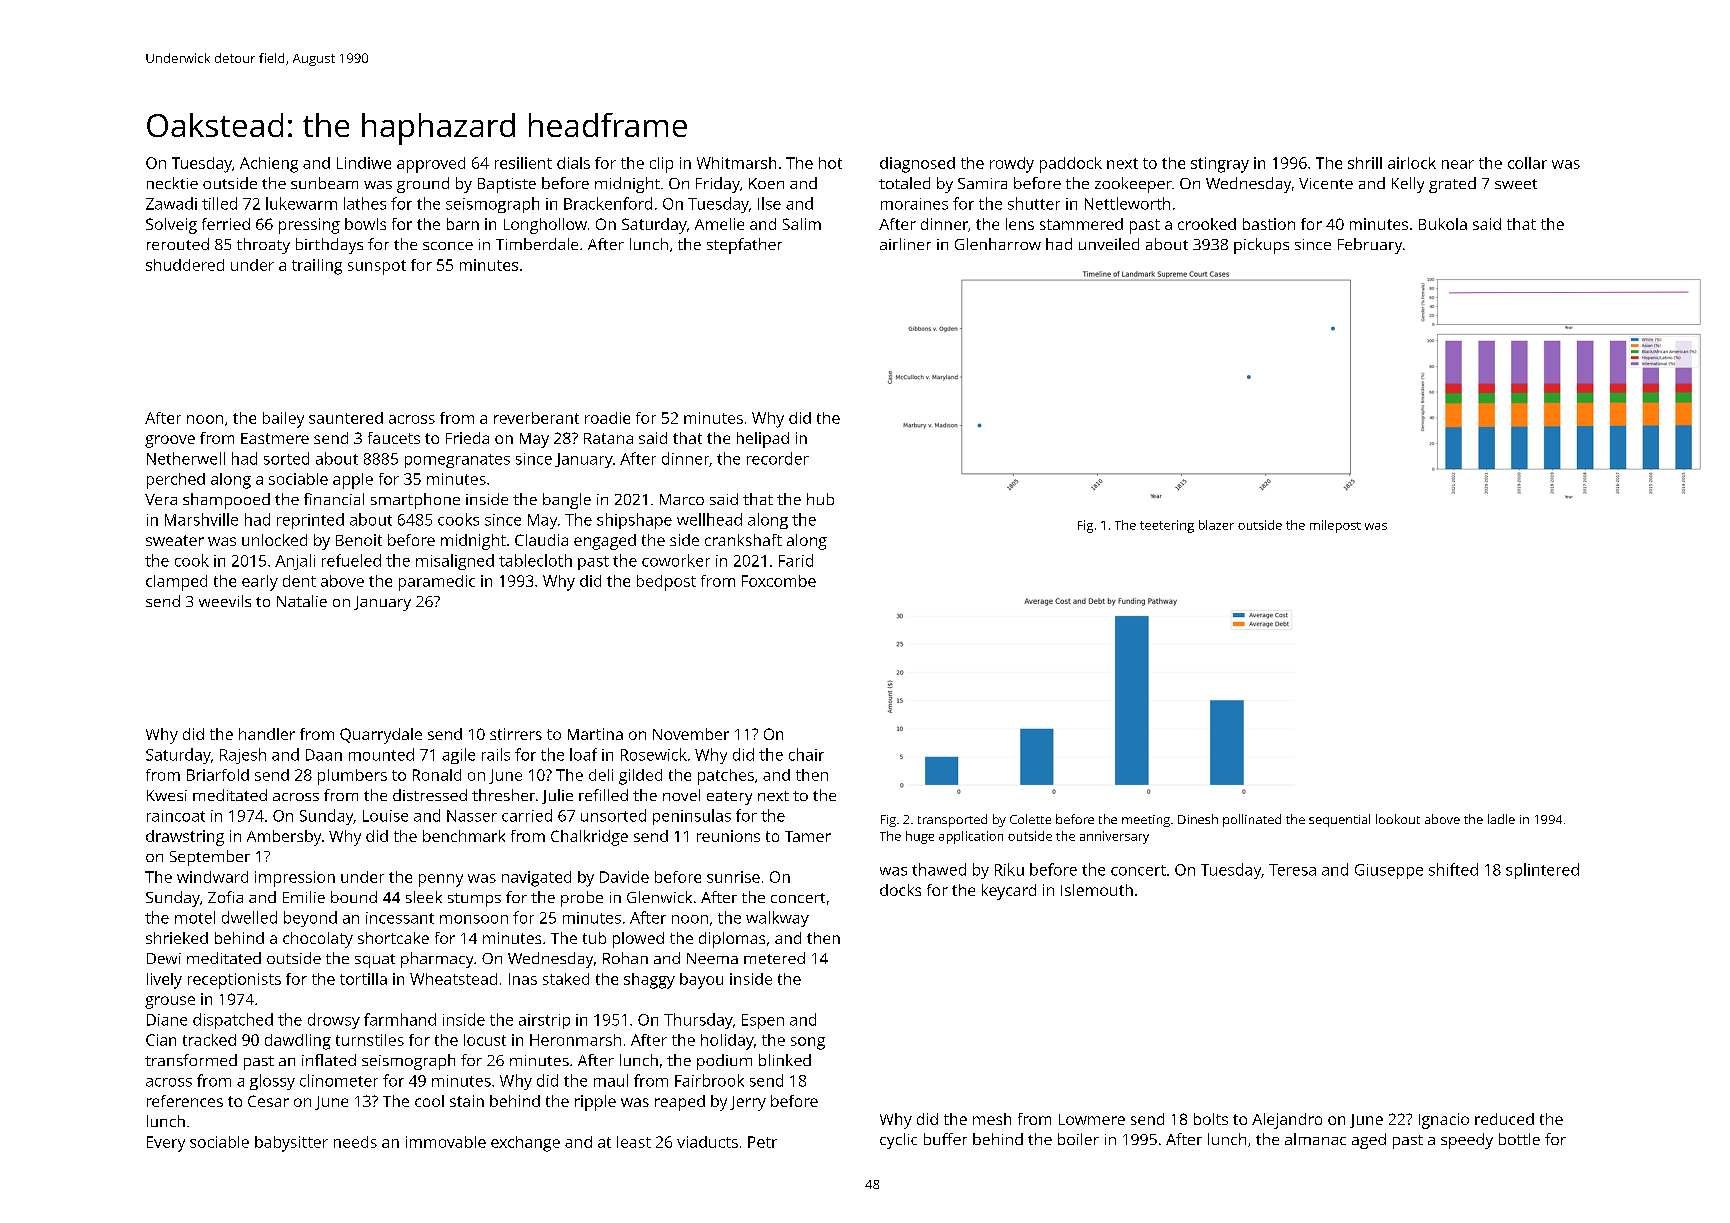 The width and height of the document is (1730, 1223). What do you see at coordinates (1542, 871) in the document?
I see `splintered` at bounding box center [1542, 871].
